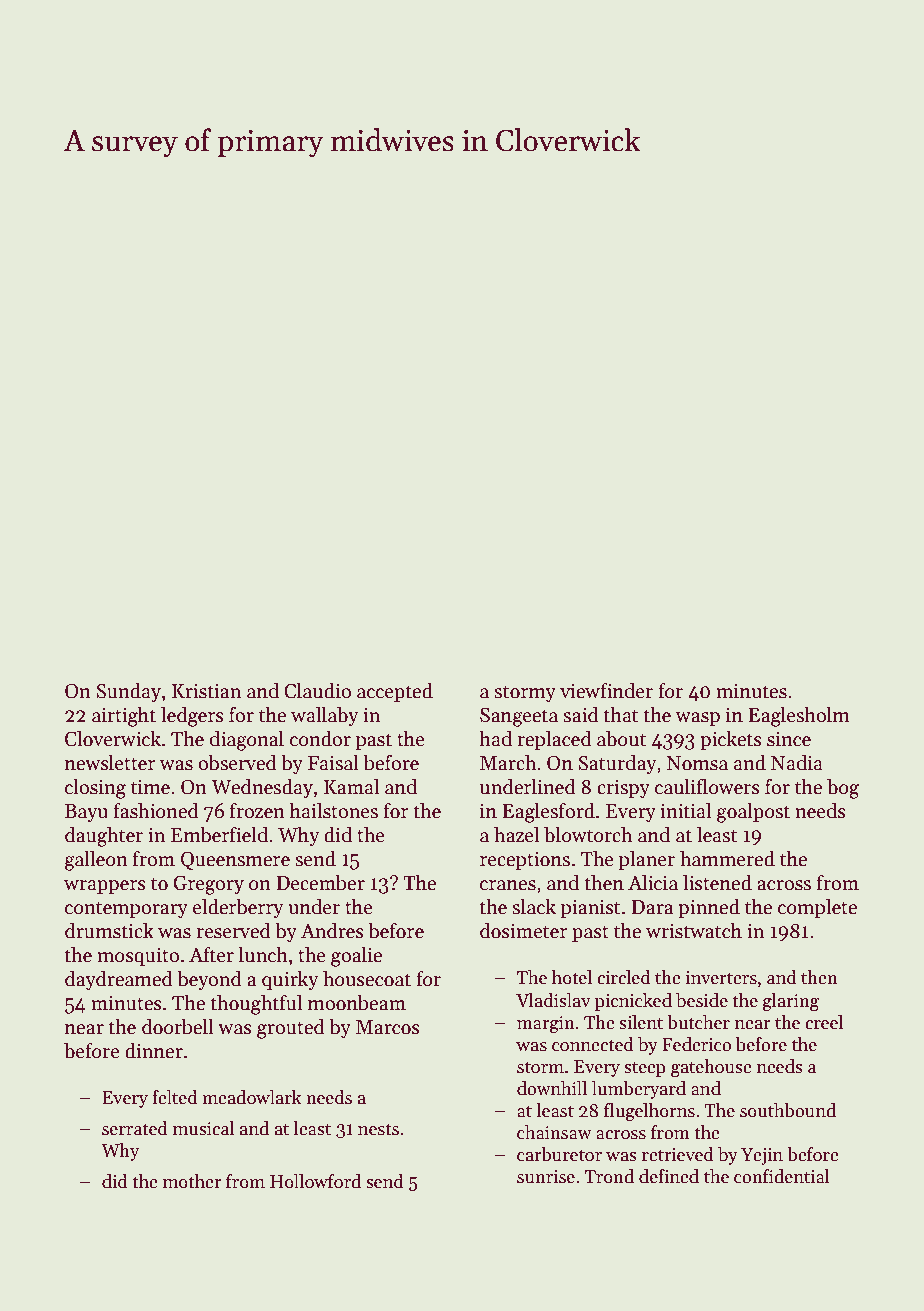 The height and width of the image is (1311, 924). Describe the element at coordinates (356, 957) in the image. I see `goalie` at that location.
